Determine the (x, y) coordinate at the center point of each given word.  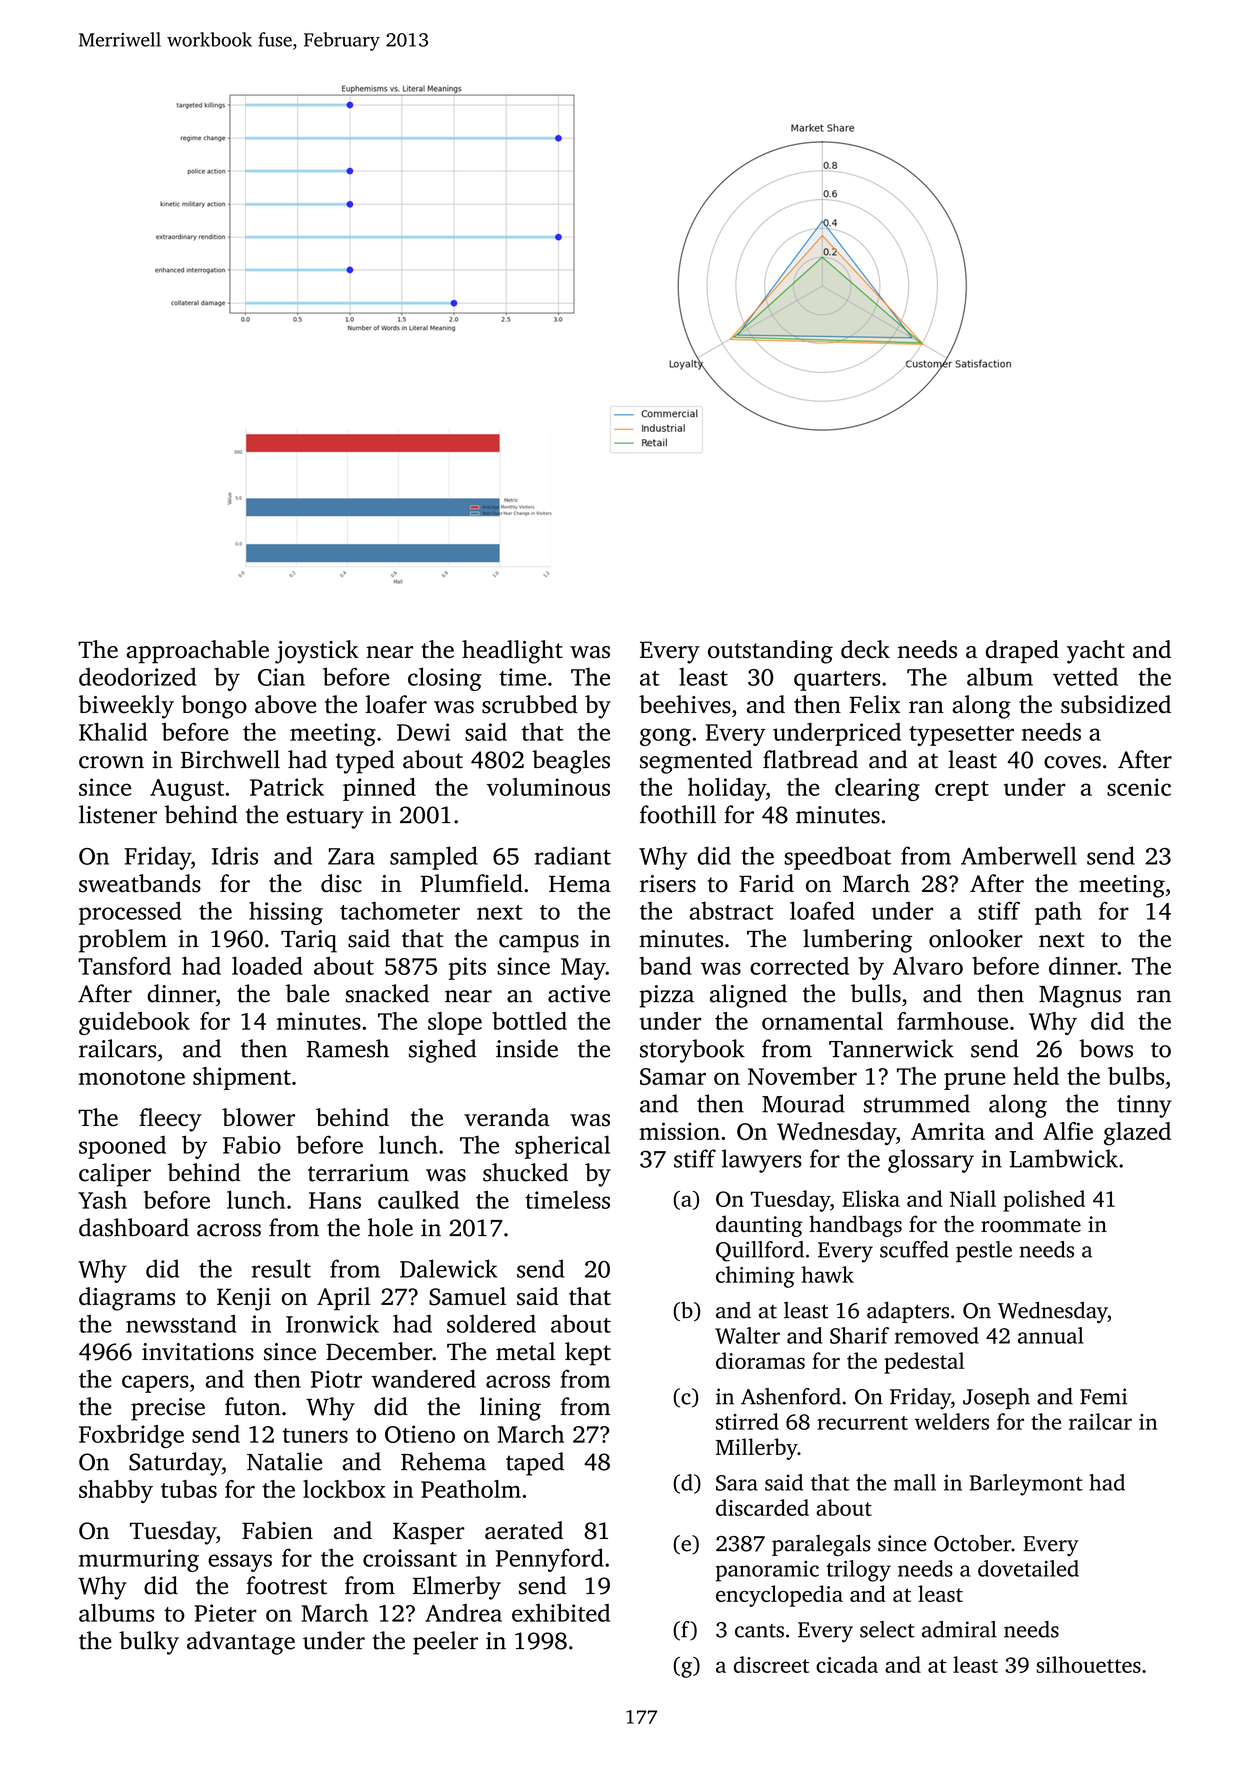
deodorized (137, 676)
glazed (1137, 1134)
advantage (241, 1643)
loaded (267, 966)
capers (155, 1384)
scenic (1139, 787)
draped (1022, 652)
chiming (755, 1277)
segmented (696, 762)
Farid (766, 883)
